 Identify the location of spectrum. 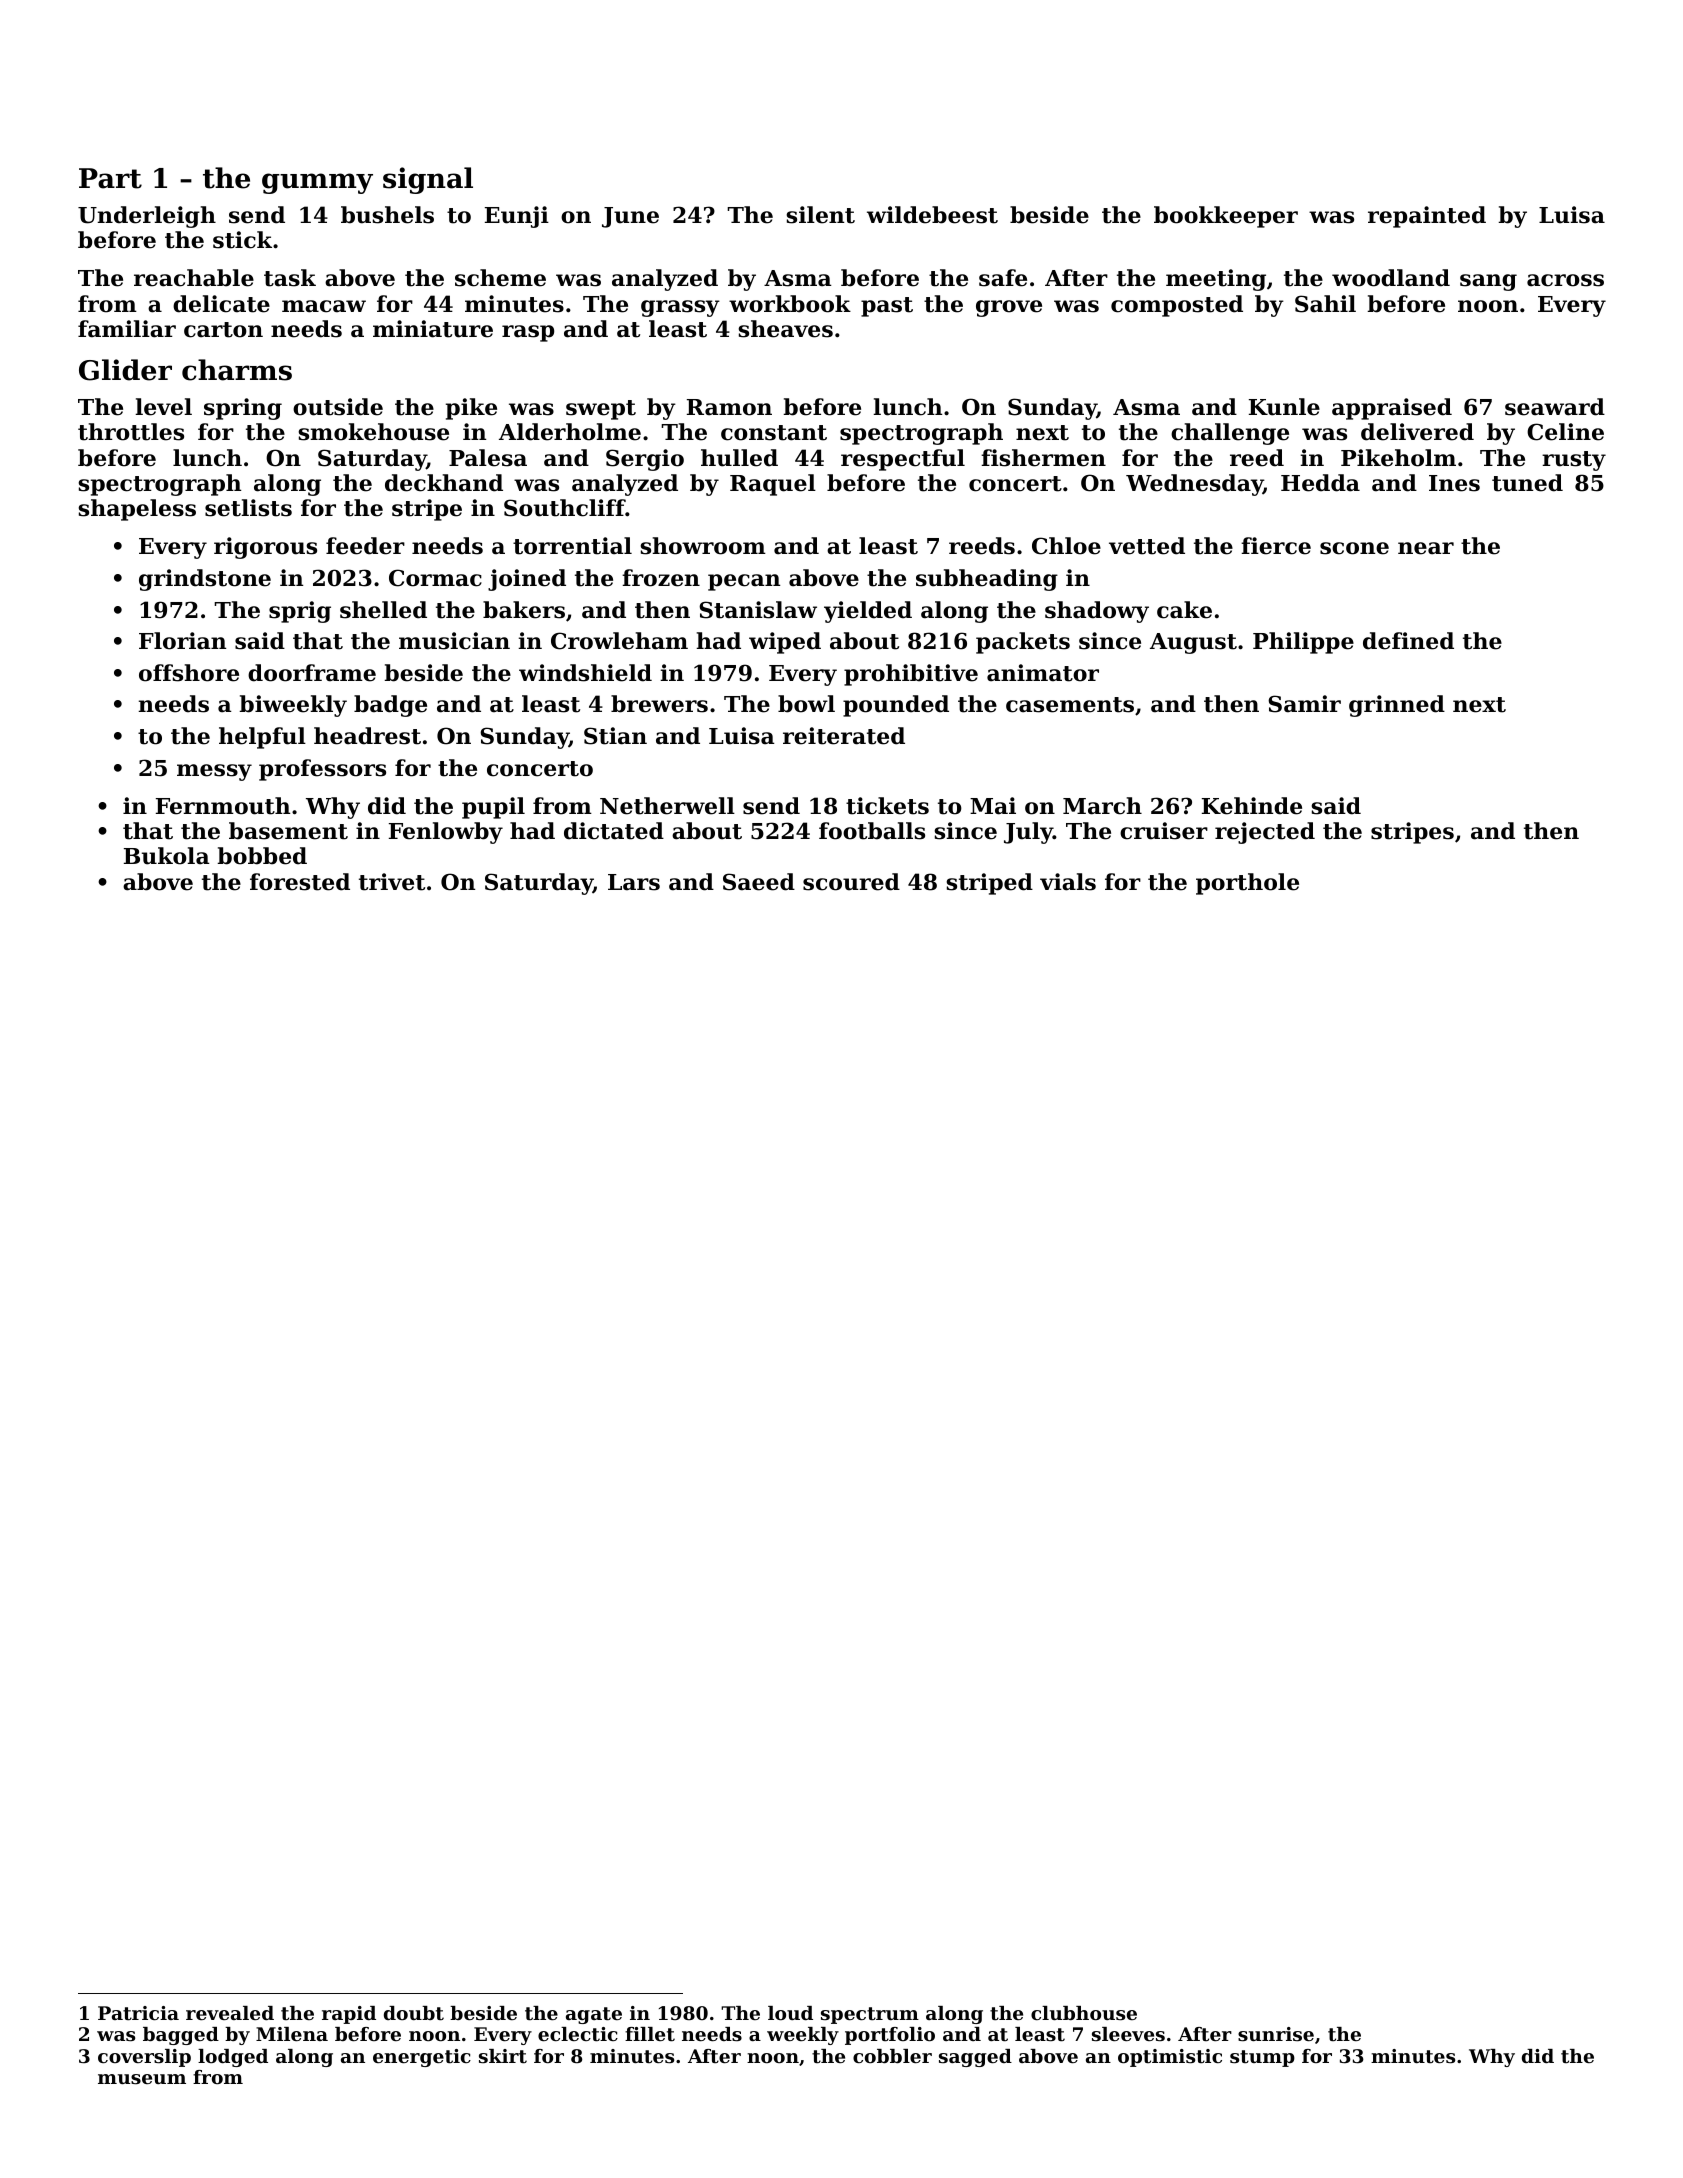
(870, 2015).
